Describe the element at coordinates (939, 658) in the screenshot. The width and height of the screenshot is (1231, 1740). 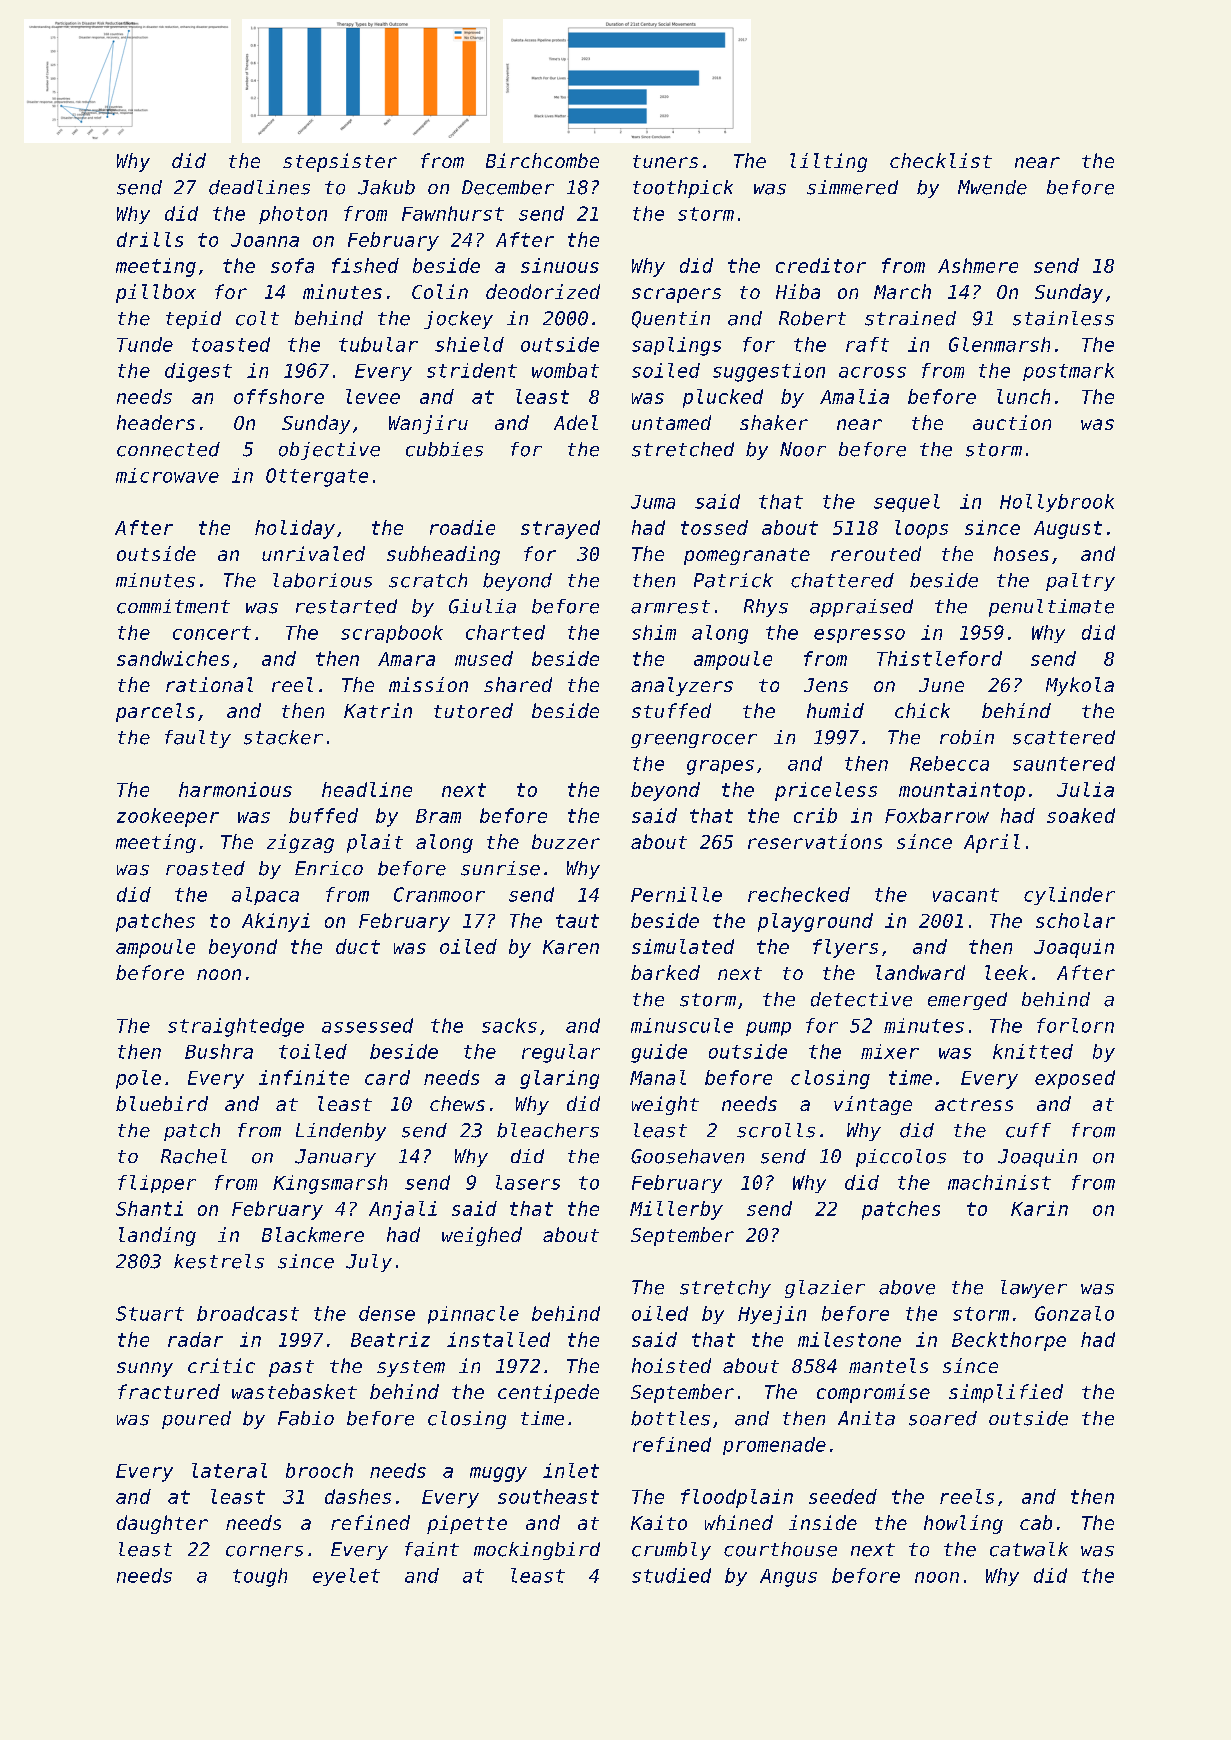
I see `Thistleford` at that location.
